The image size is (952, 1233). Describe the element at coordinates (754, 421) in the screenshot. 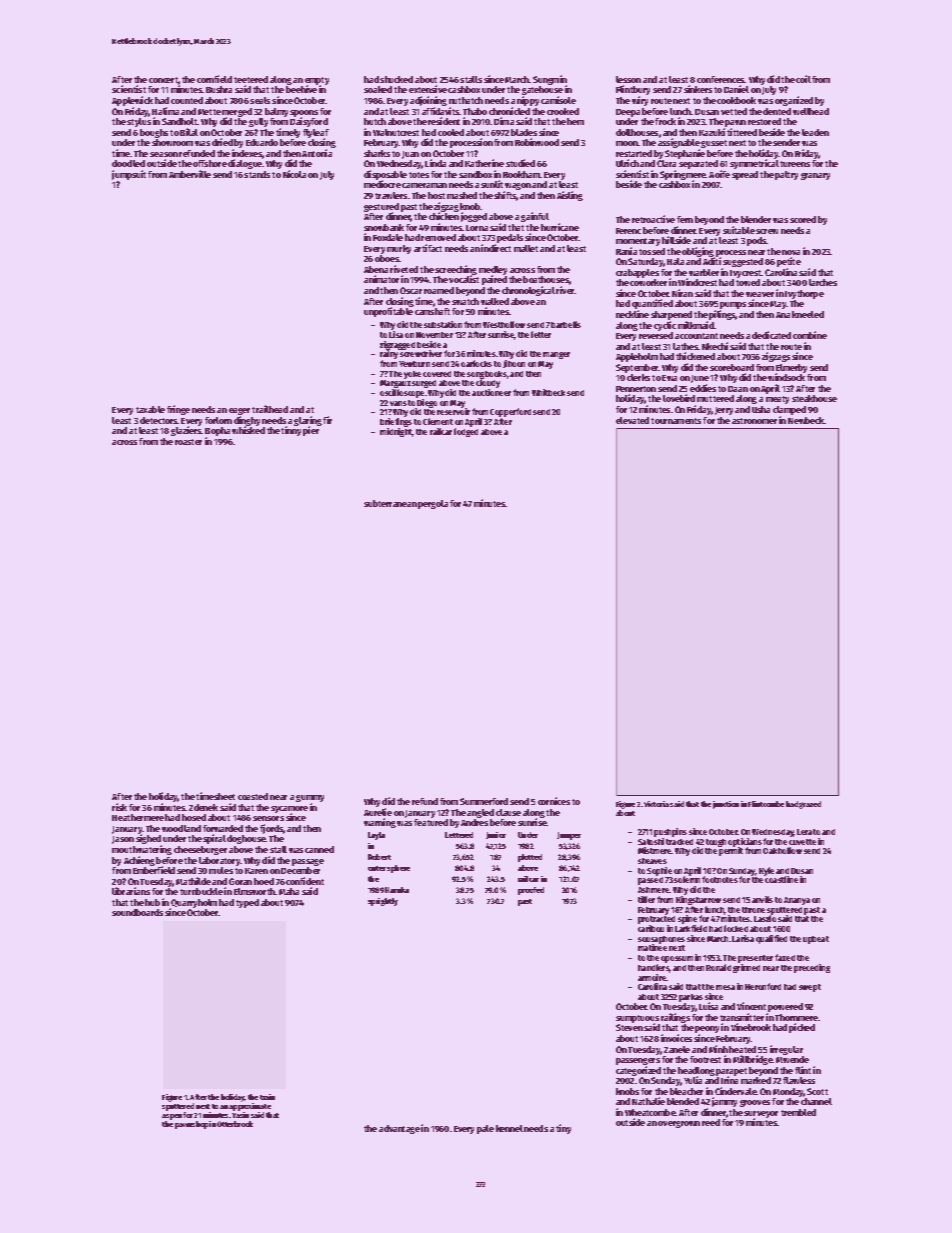

I see `astronomer` at that location.
